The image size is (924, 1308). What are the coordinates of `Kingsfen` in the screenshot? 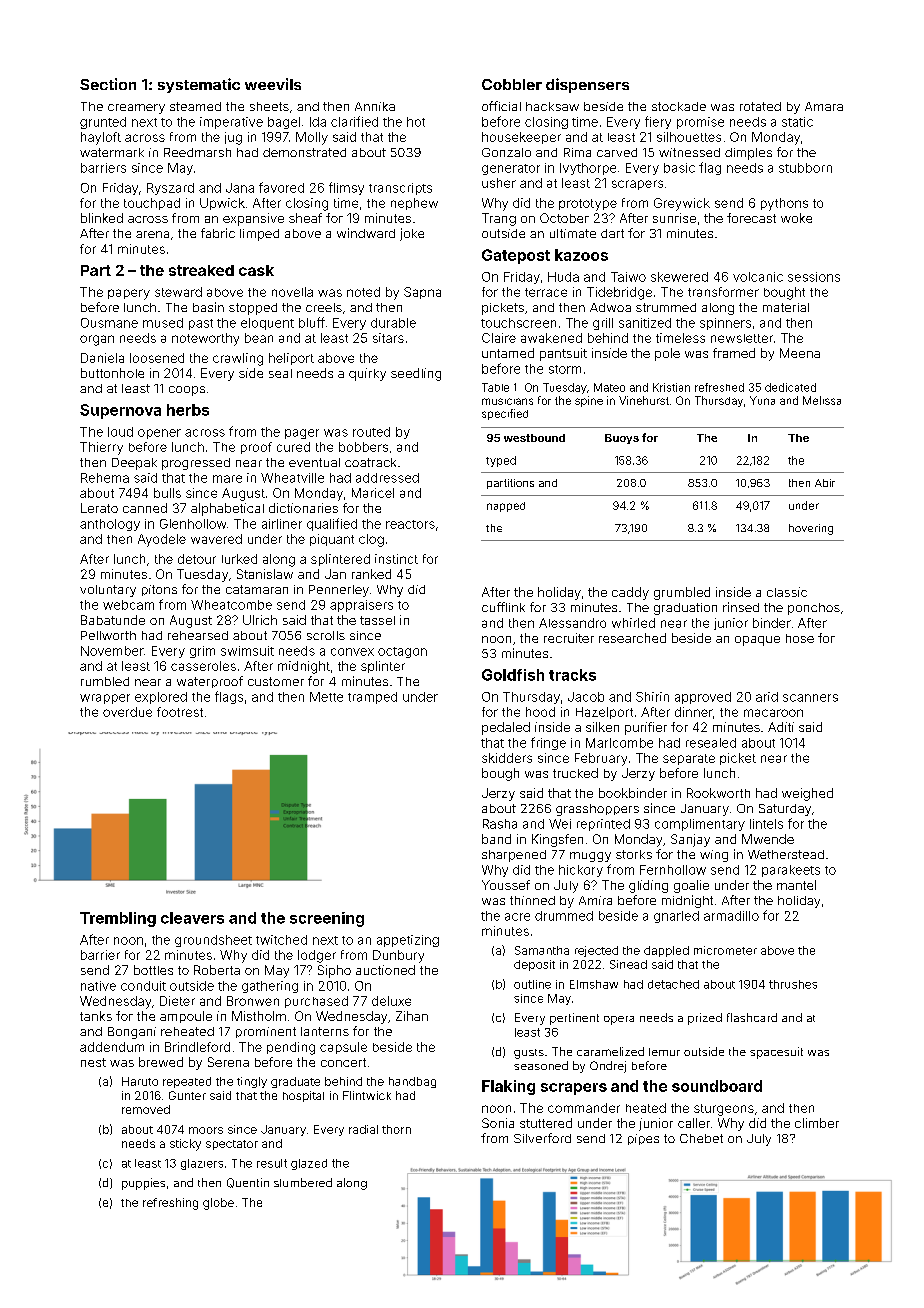 It's located at (557, 840).
